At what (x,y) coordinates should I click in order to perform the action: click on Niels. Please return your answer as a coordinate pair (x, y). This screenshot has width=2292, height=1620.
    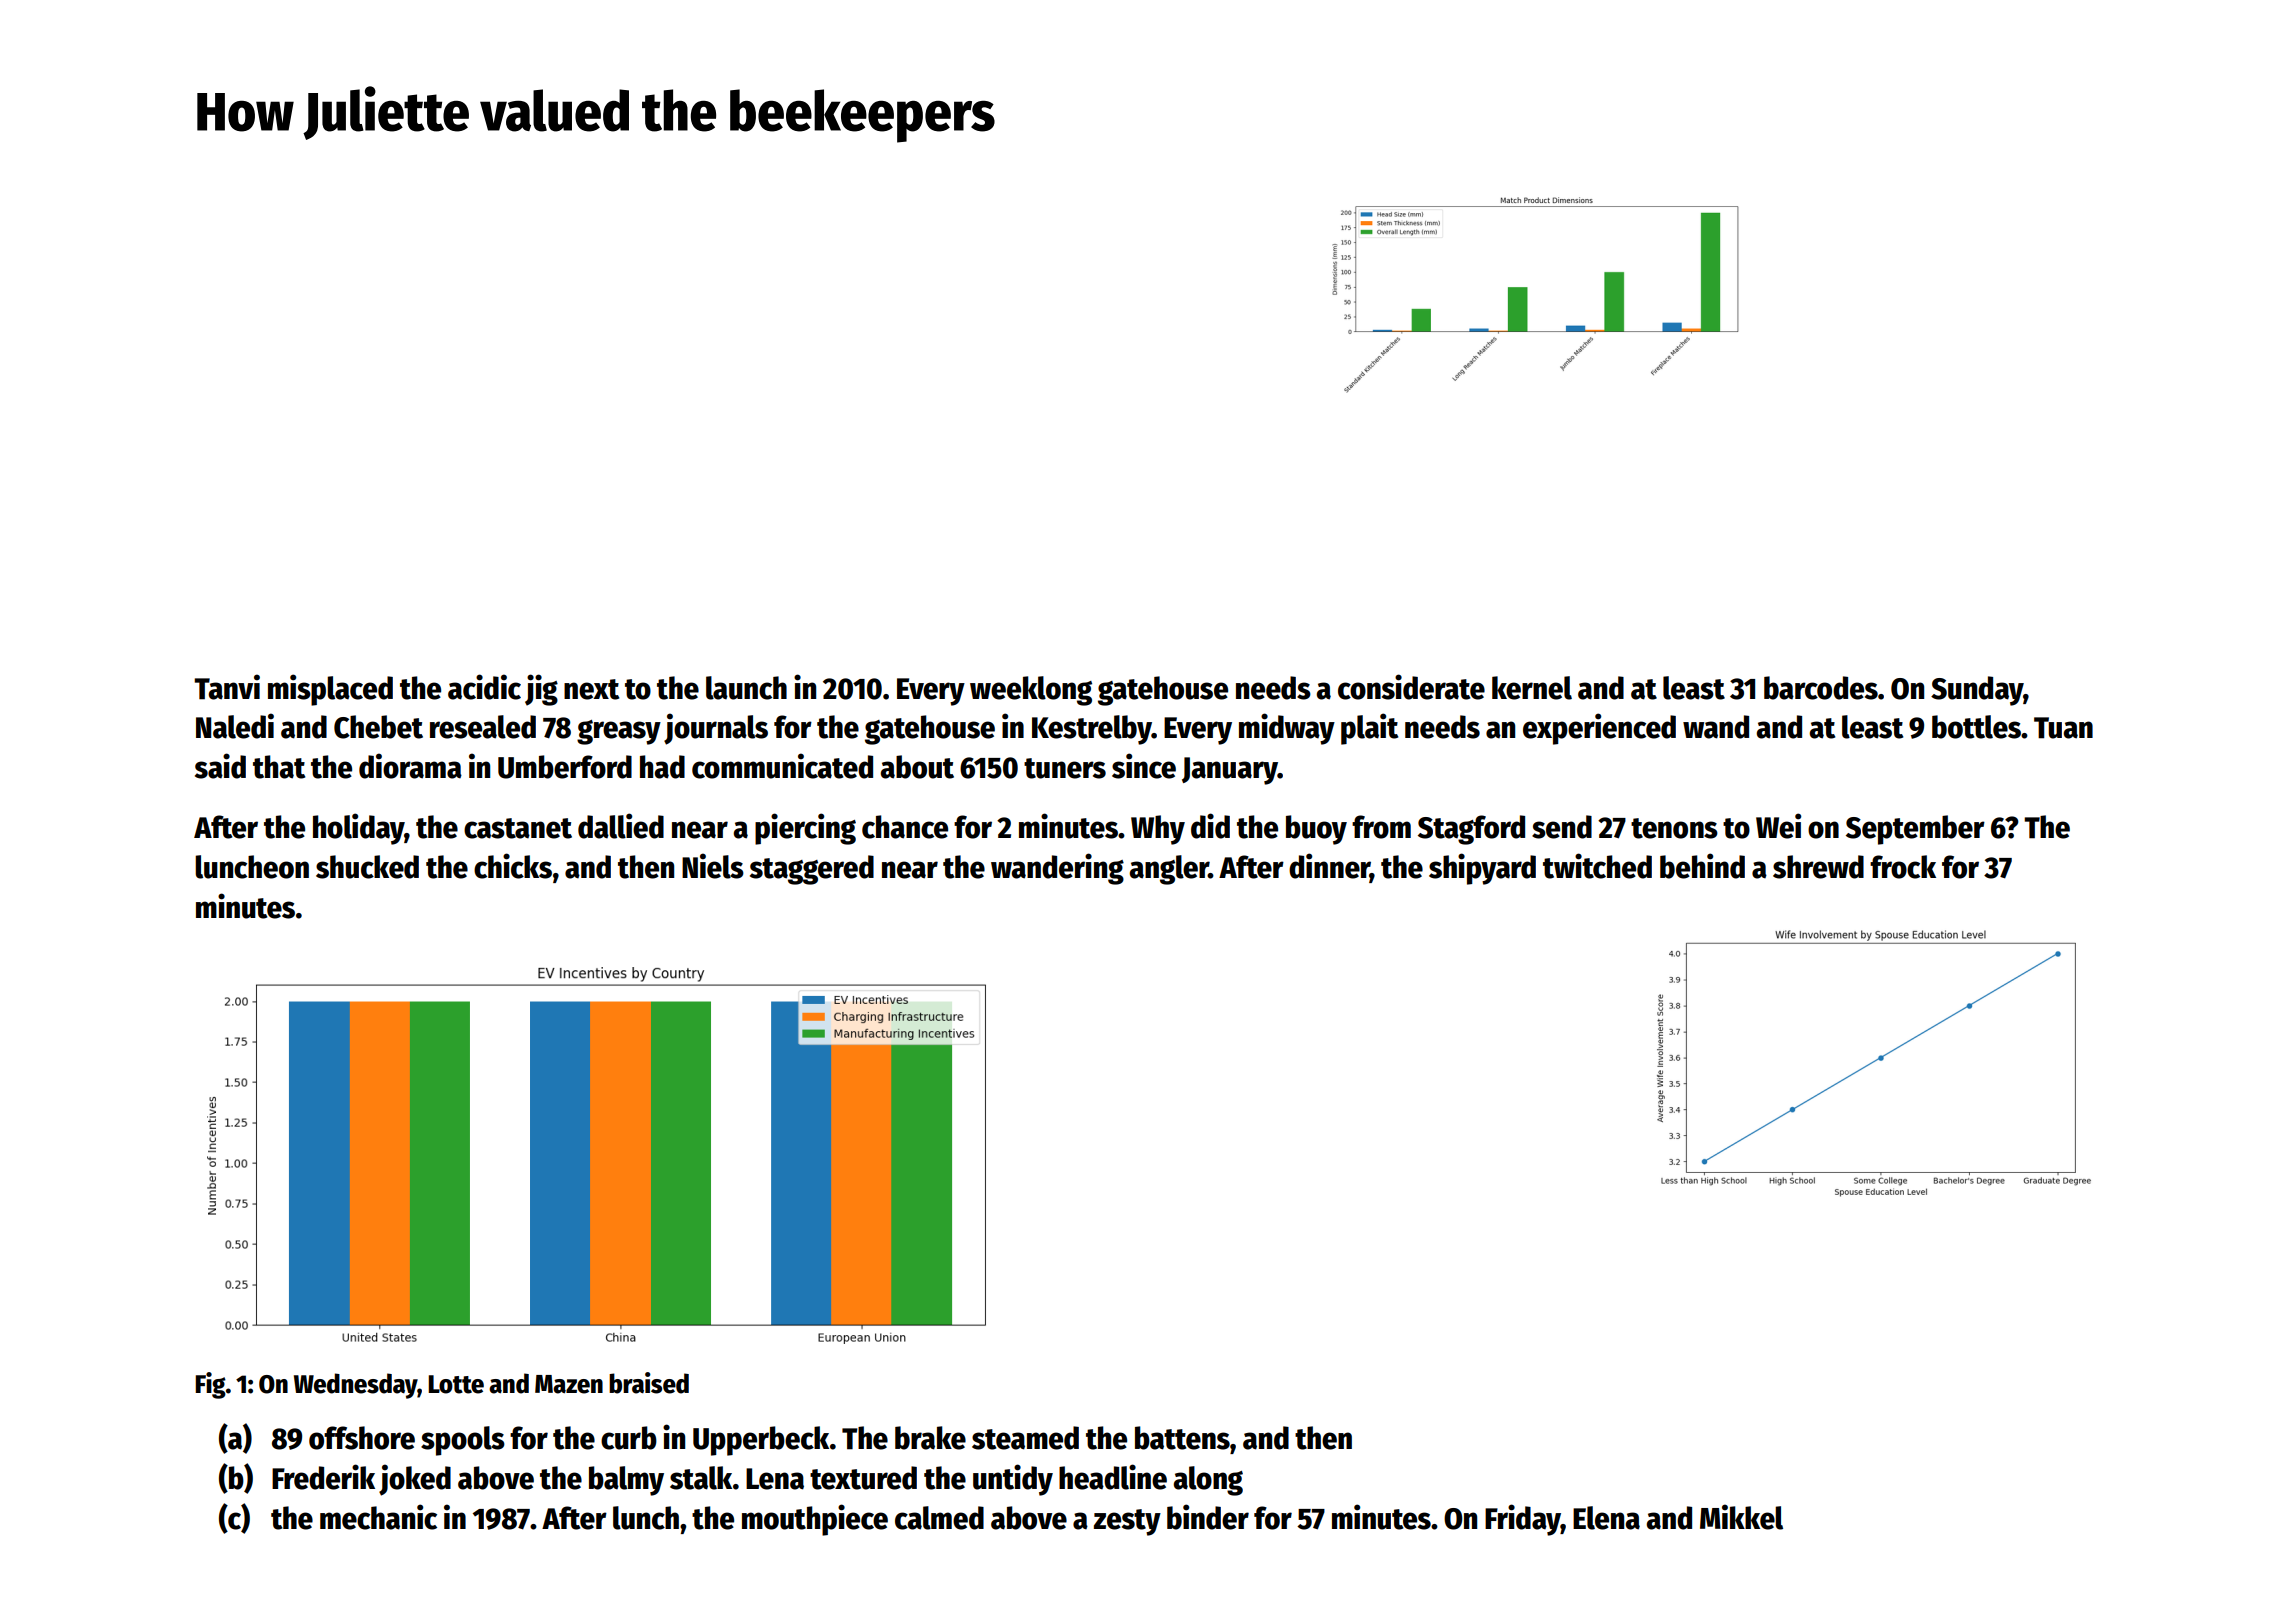
    Looking at the image, I should click on (713, 866).
